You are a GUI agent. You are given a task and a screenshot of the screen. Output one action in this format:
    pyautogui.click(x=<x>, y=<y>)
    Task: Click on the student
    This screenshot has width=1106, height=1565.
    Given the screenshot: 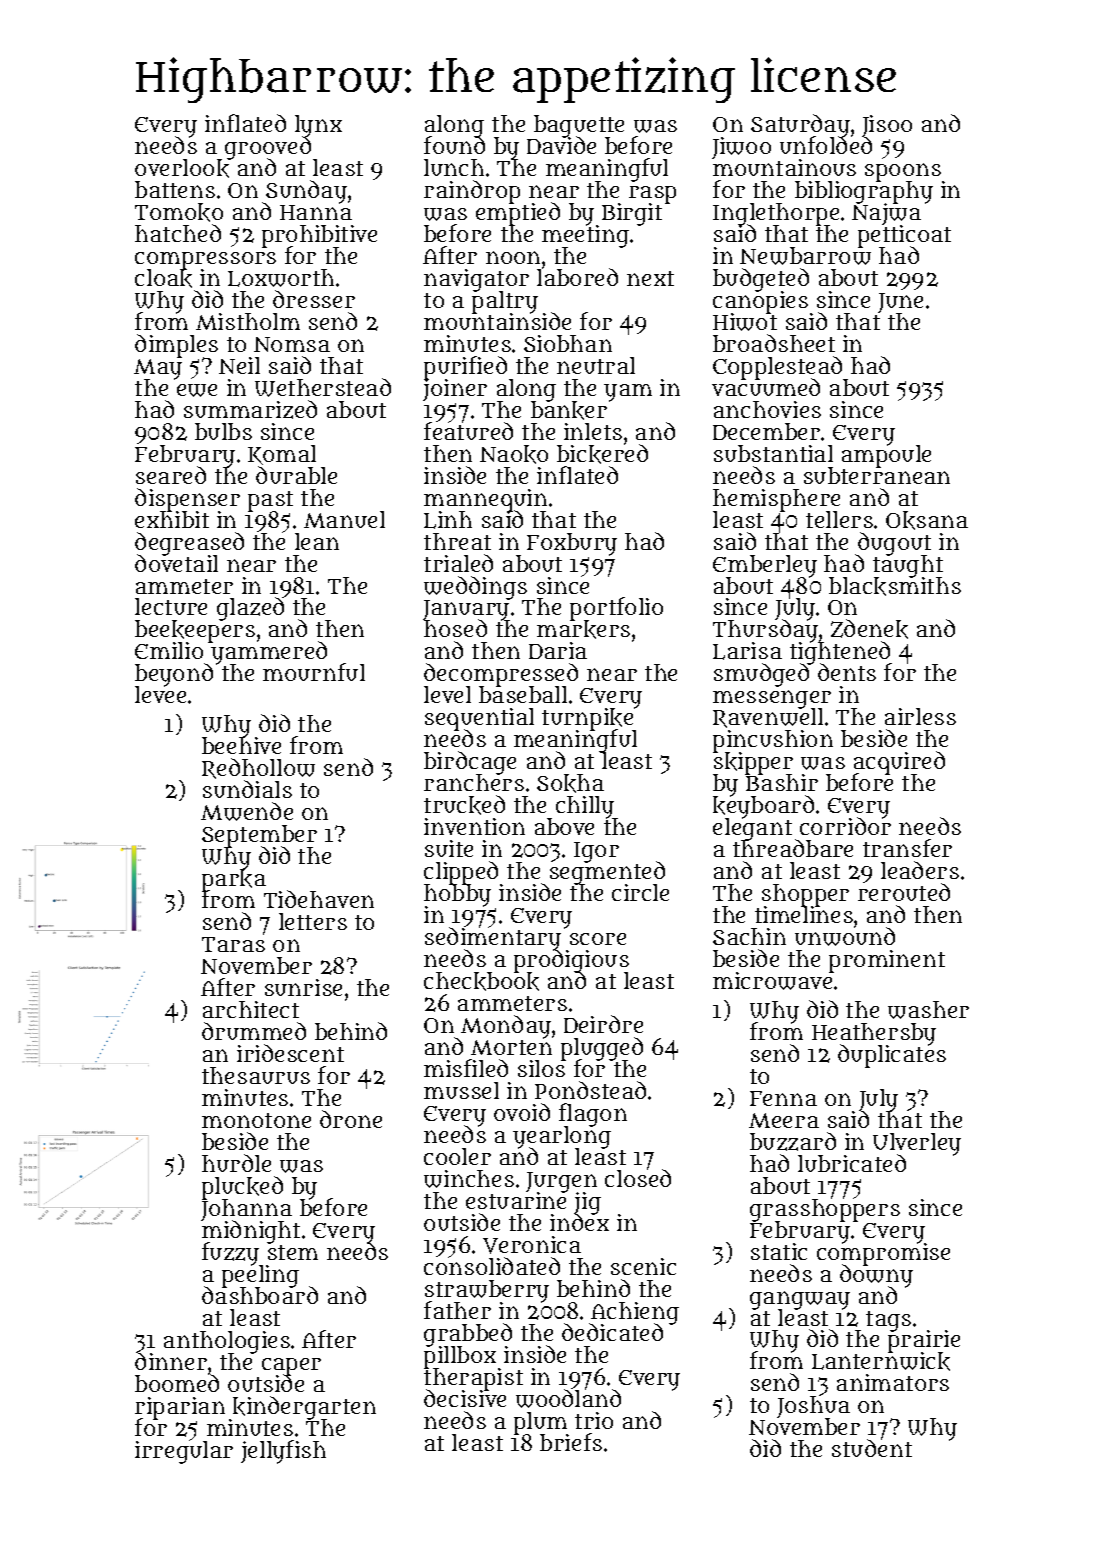 What is the action you would take?
    pyautogui.click(x=872, y=1449)
